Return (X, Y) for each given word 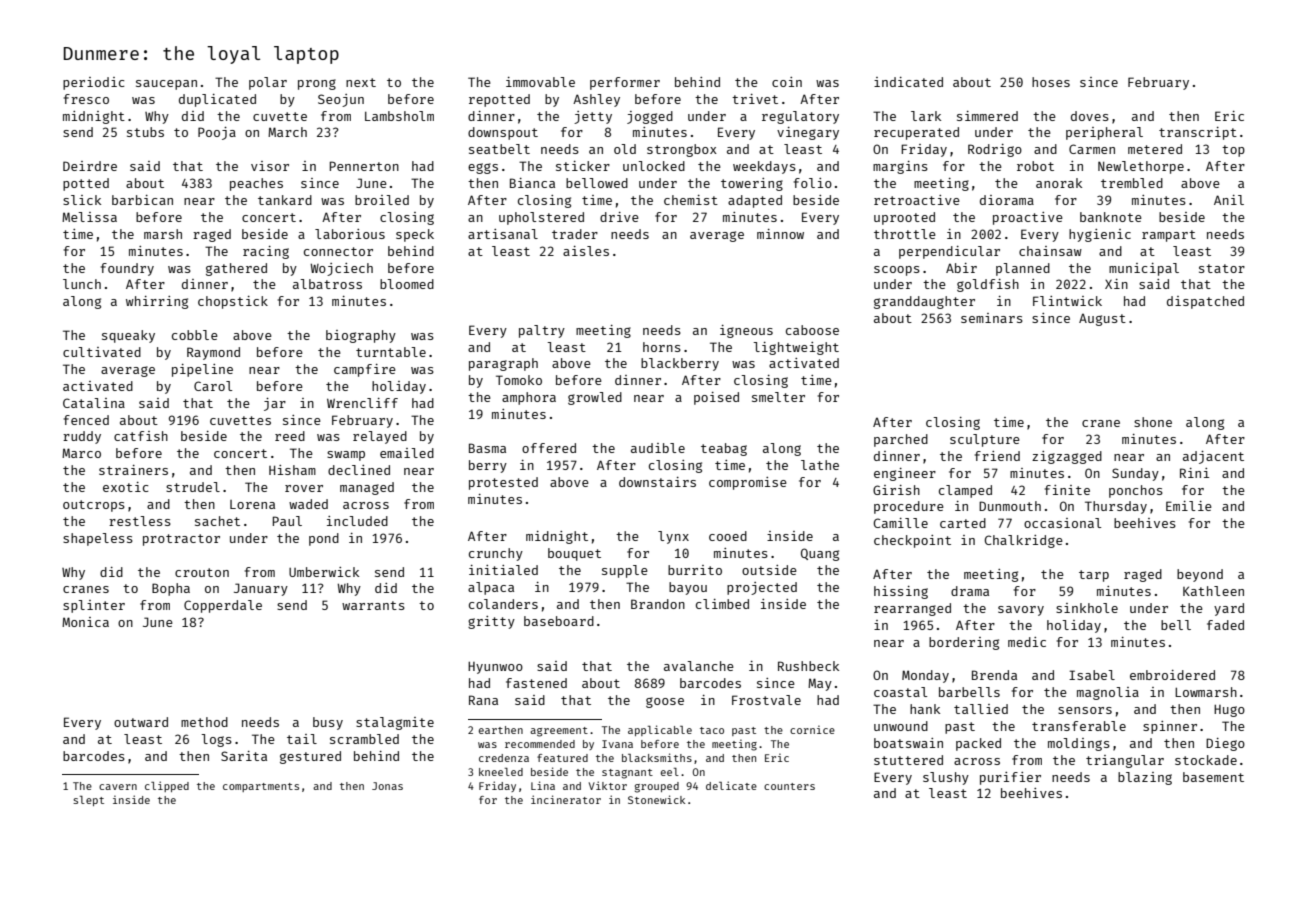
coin (787, 82)
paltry (542, 331)
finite (1067, 490)
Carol (213, 386)
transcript (1198, 133)
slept (88, 801)
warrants (373, 605)
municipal (1144, 269)
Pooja (217, 133)
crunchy (496, 554)
